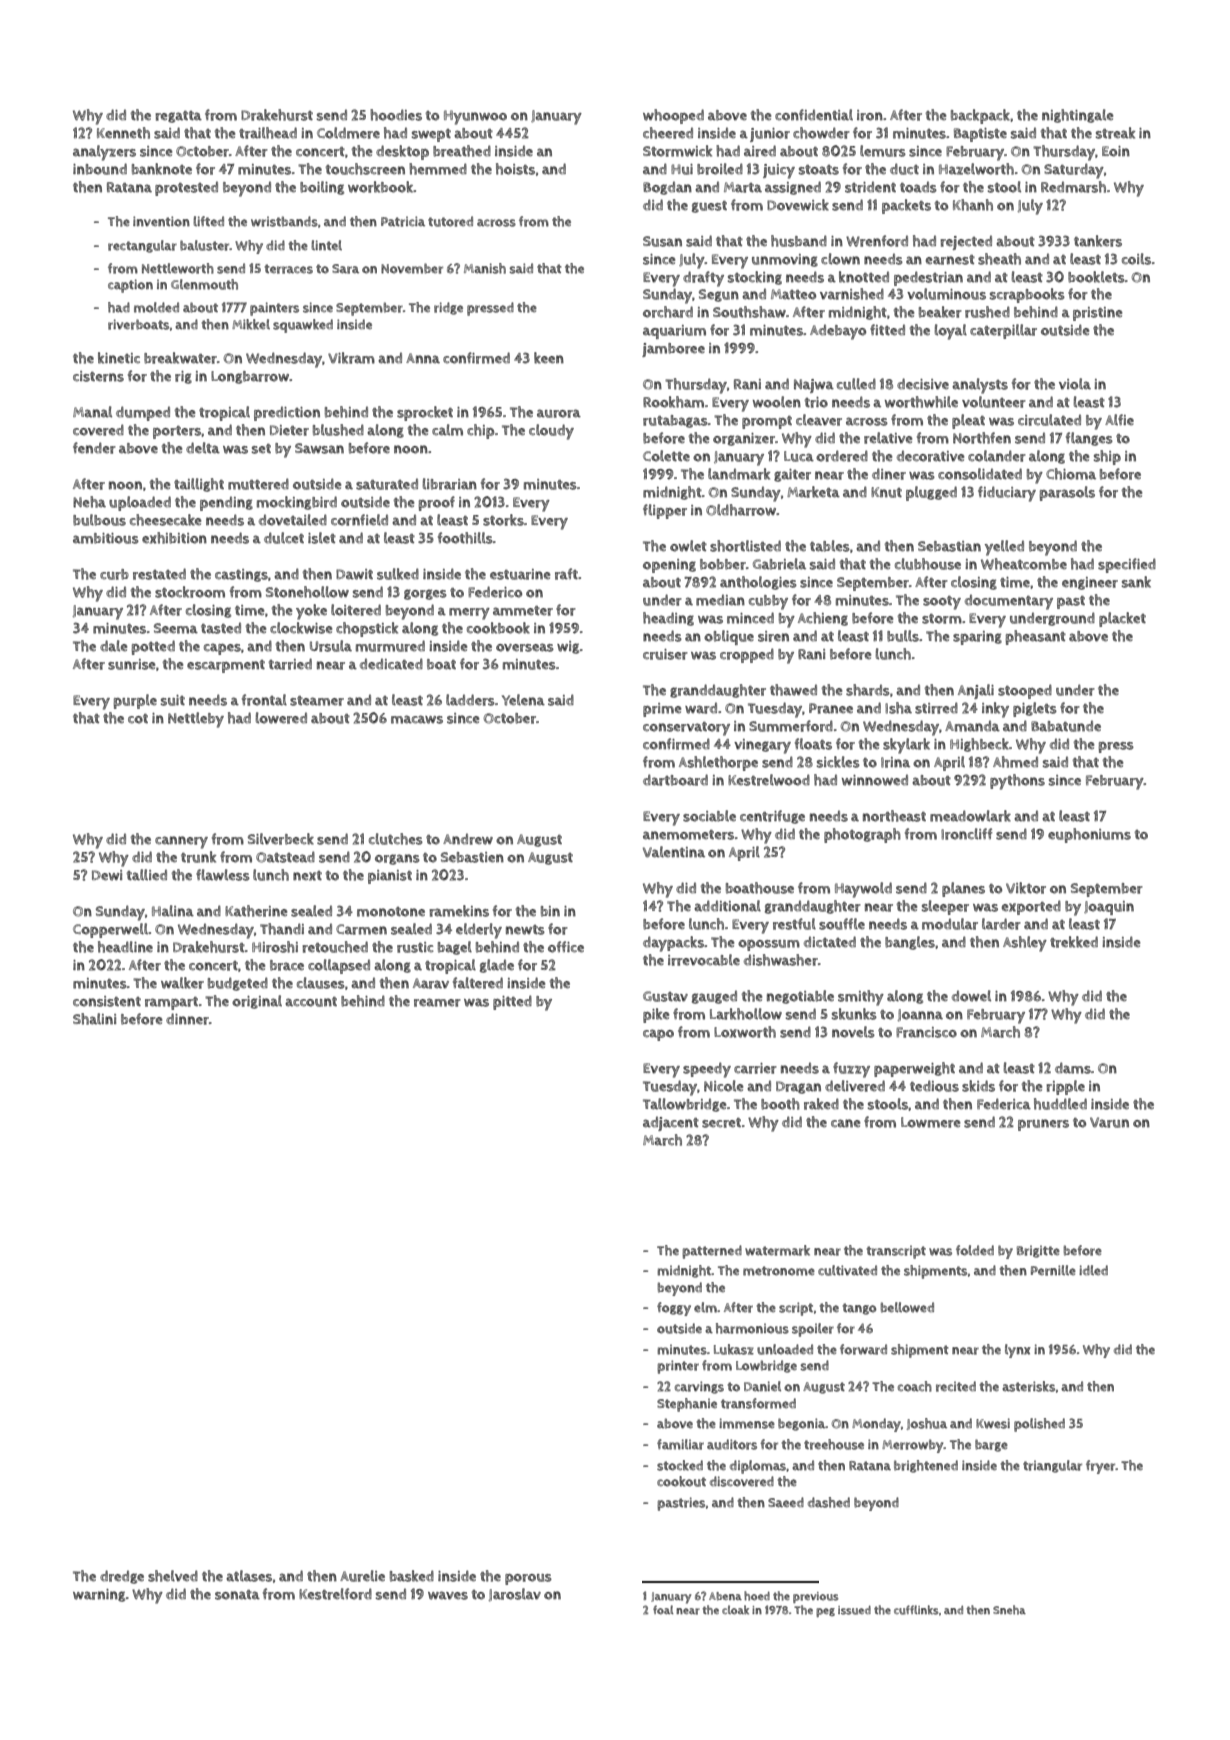 The width and height of the document is (1230, 1740). Describe the element at coordinates (980, 116) in the document. I see `backpack` at that location.
